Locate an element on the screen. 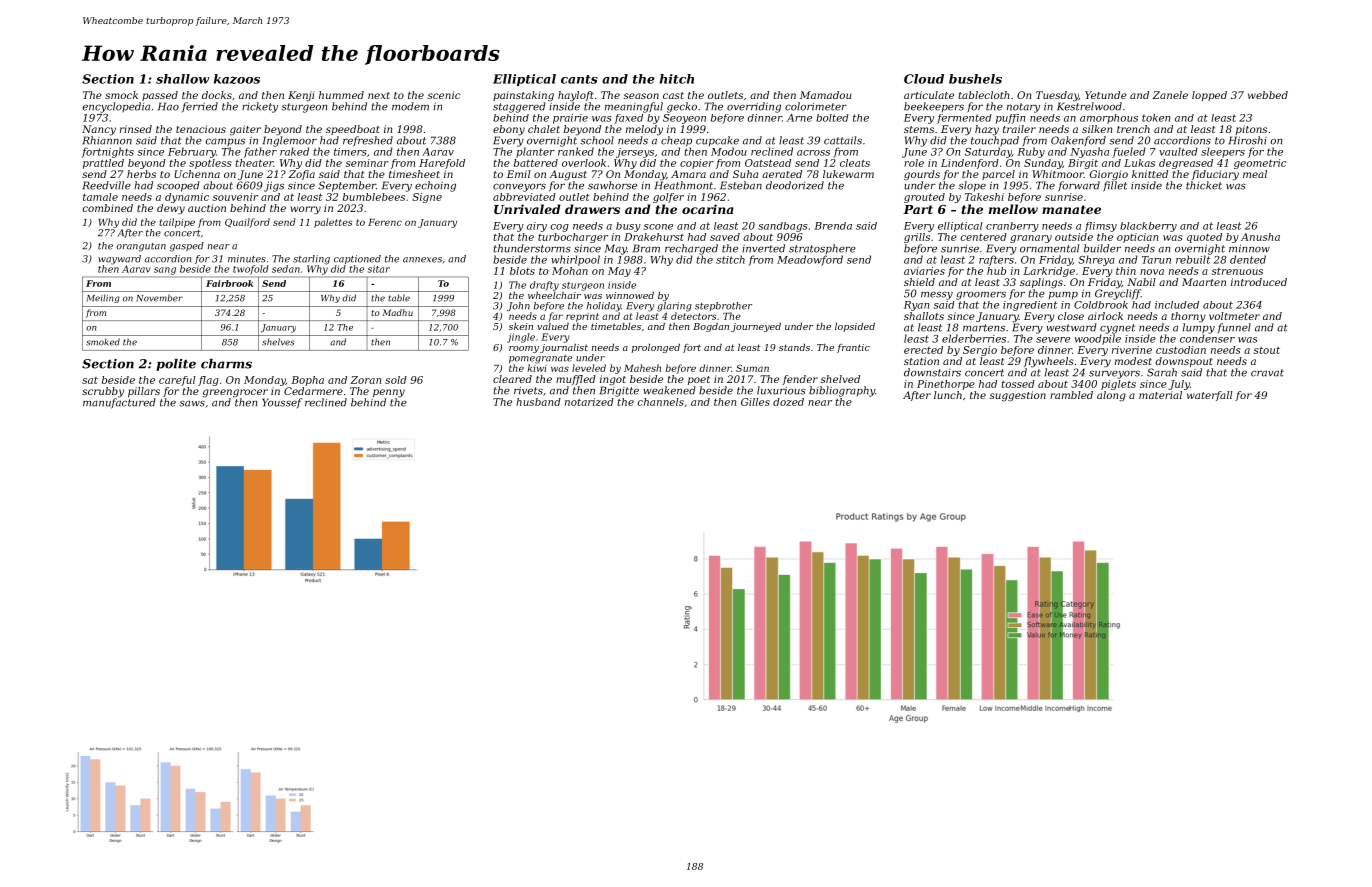  kazoos is located at coordinates (237, 79).
